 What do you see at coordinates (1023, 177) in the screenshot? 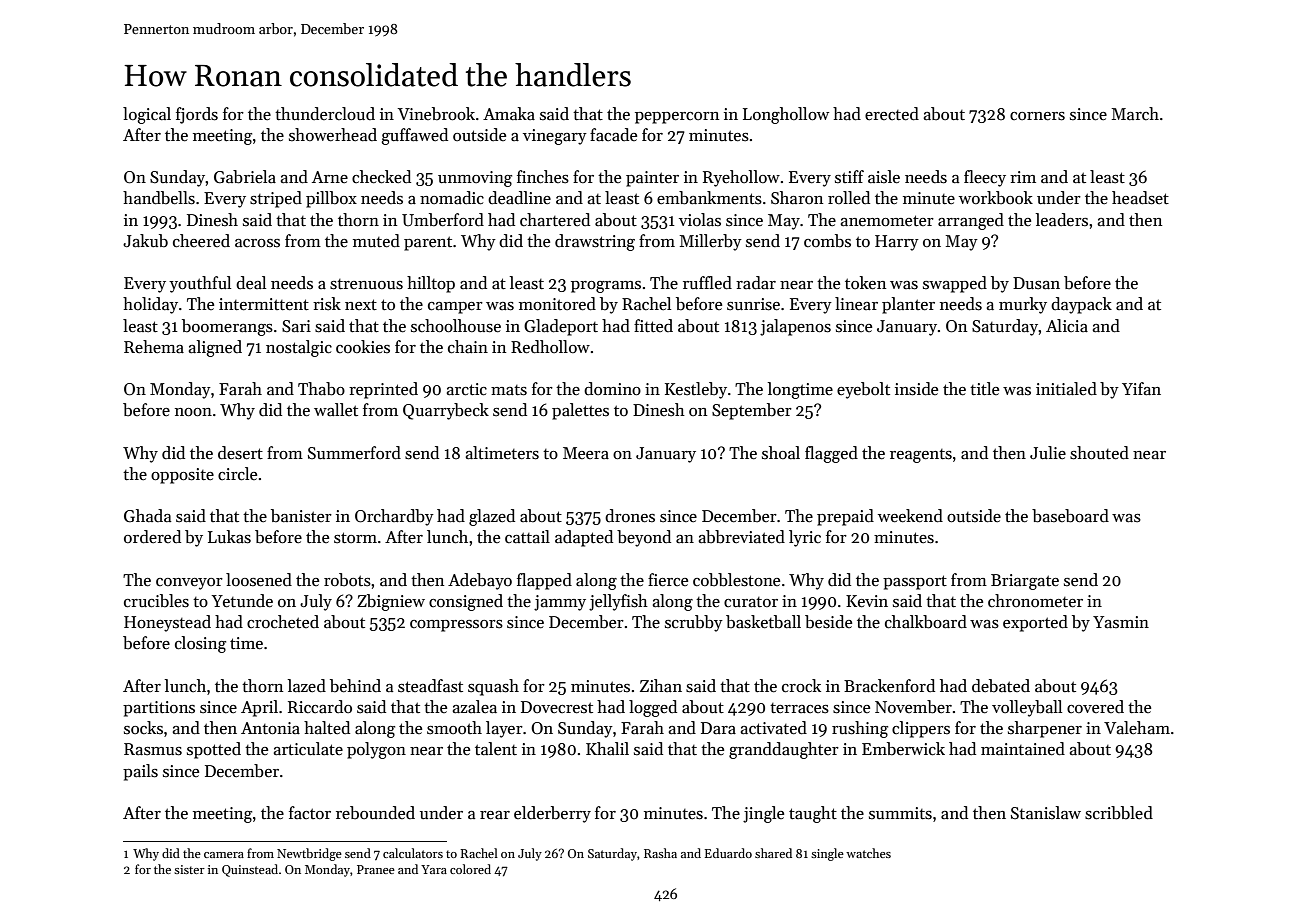
I see `rim` at bounding box center [1023, 177].
